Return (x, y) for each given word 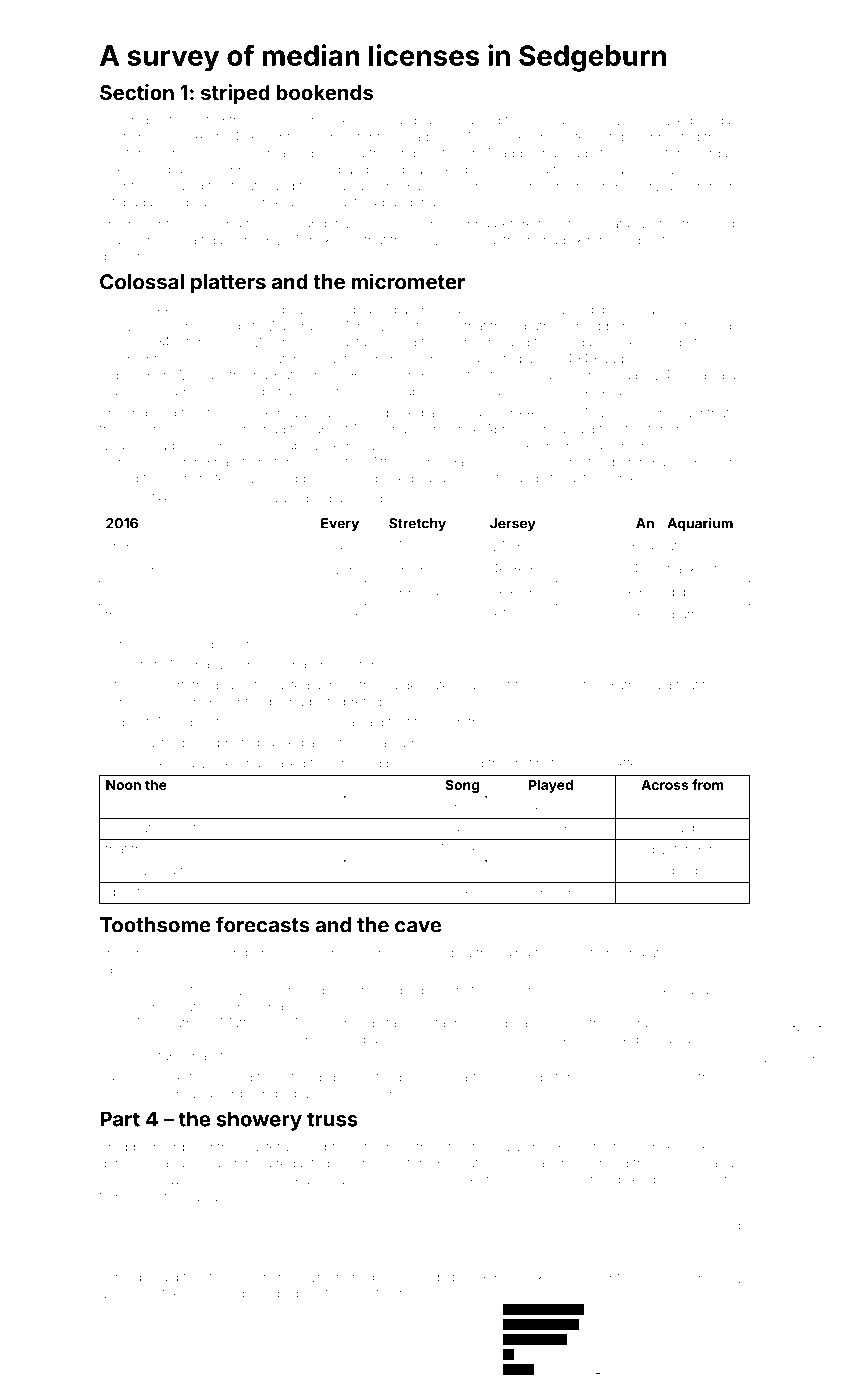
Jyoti (185, 829)
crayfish (437, 241)
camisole (391, 953)
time (270, 1078)
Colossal (142, 282)
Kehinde (125, 1277)
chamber (659, 310)
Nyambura (202, 666)
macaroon (706, 991)
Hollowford (587, 1179)
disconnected (658, 137)
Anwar (373, 1093)
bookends (325, 92)
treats (247, 186)
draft (681, 614)
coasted (285, 685)
